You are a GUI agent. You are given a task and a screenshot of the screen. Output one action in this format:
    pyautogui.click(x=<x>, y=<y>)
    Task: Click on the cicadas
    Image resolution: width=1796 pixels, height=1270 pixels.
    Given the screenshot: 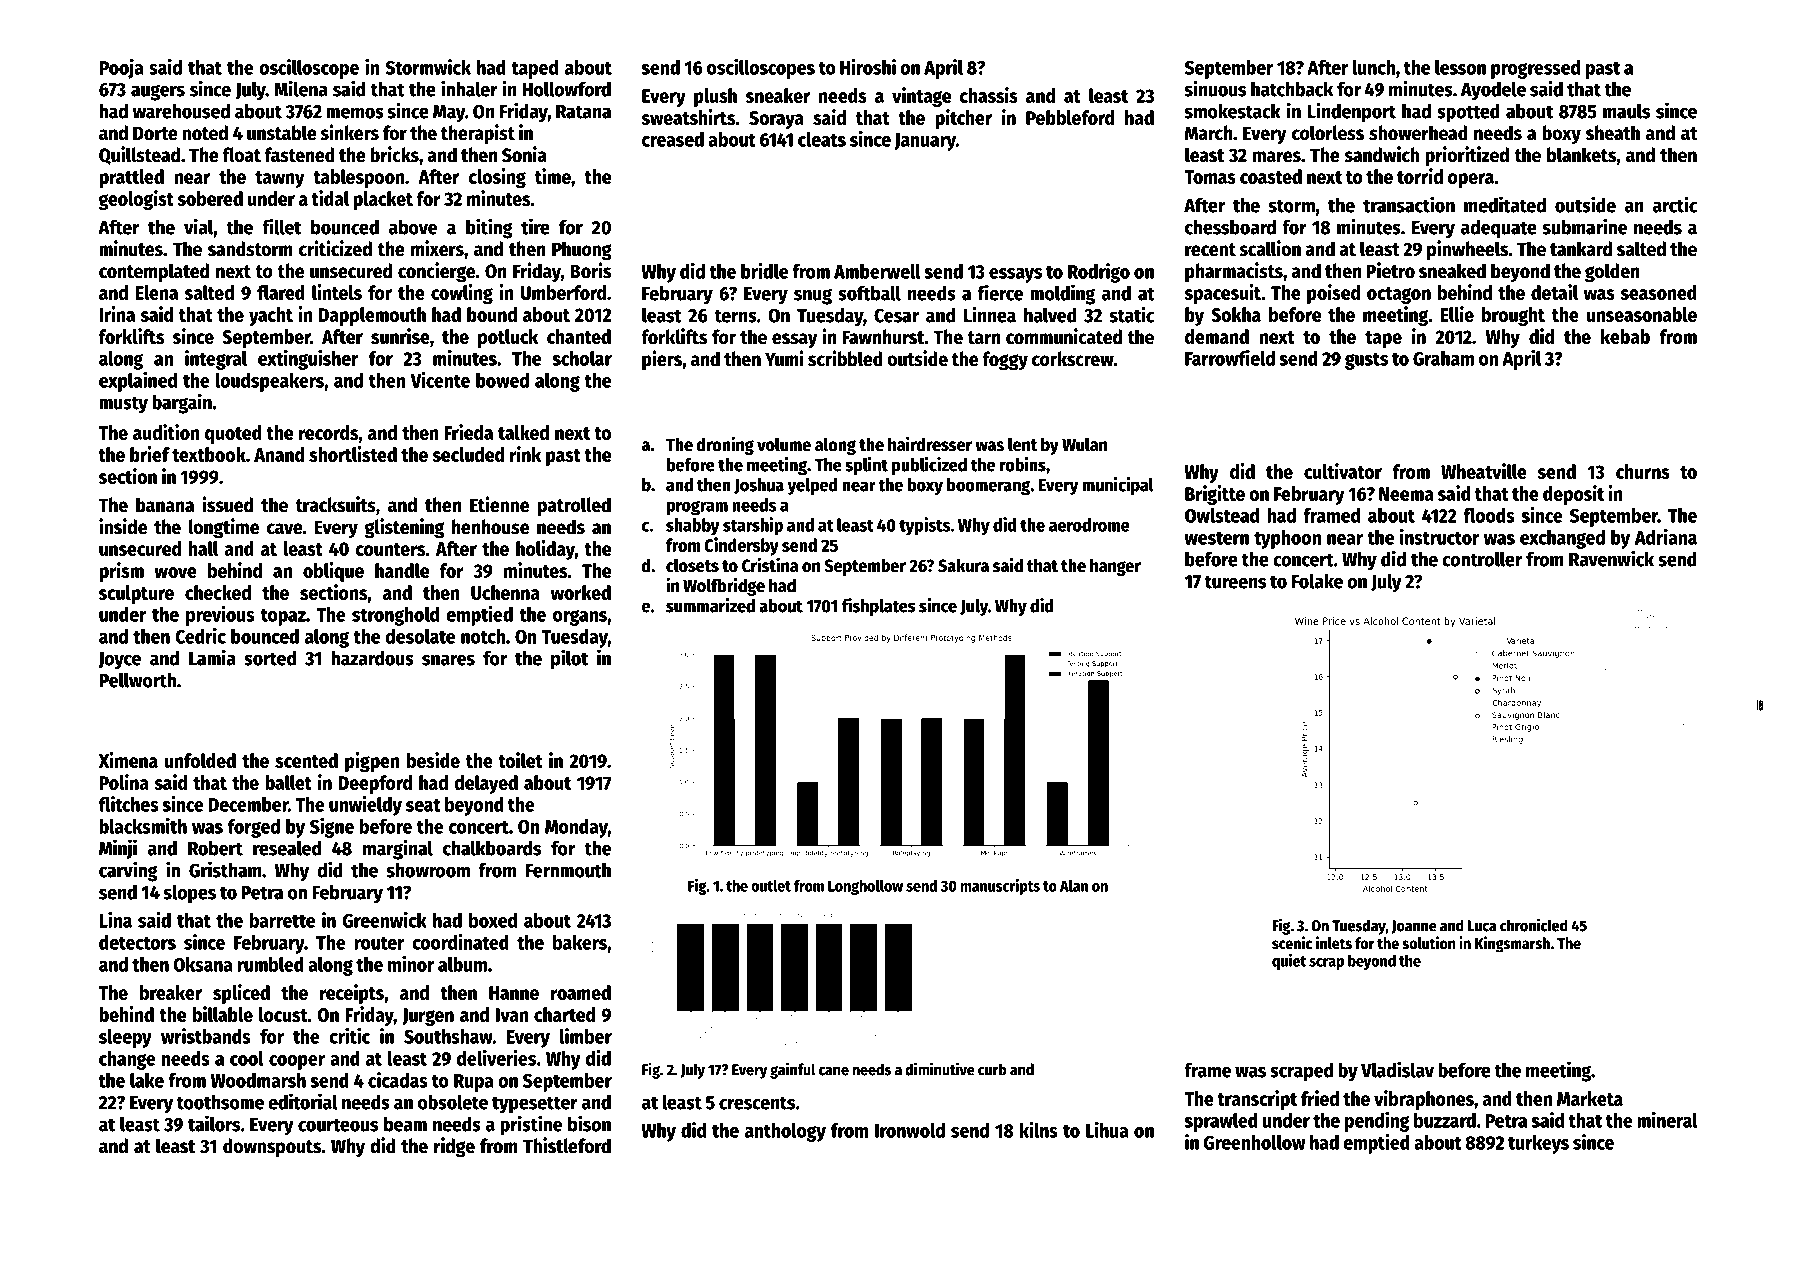 What is the action you would take?
    pyautogui.click(x=398, y=1080)
